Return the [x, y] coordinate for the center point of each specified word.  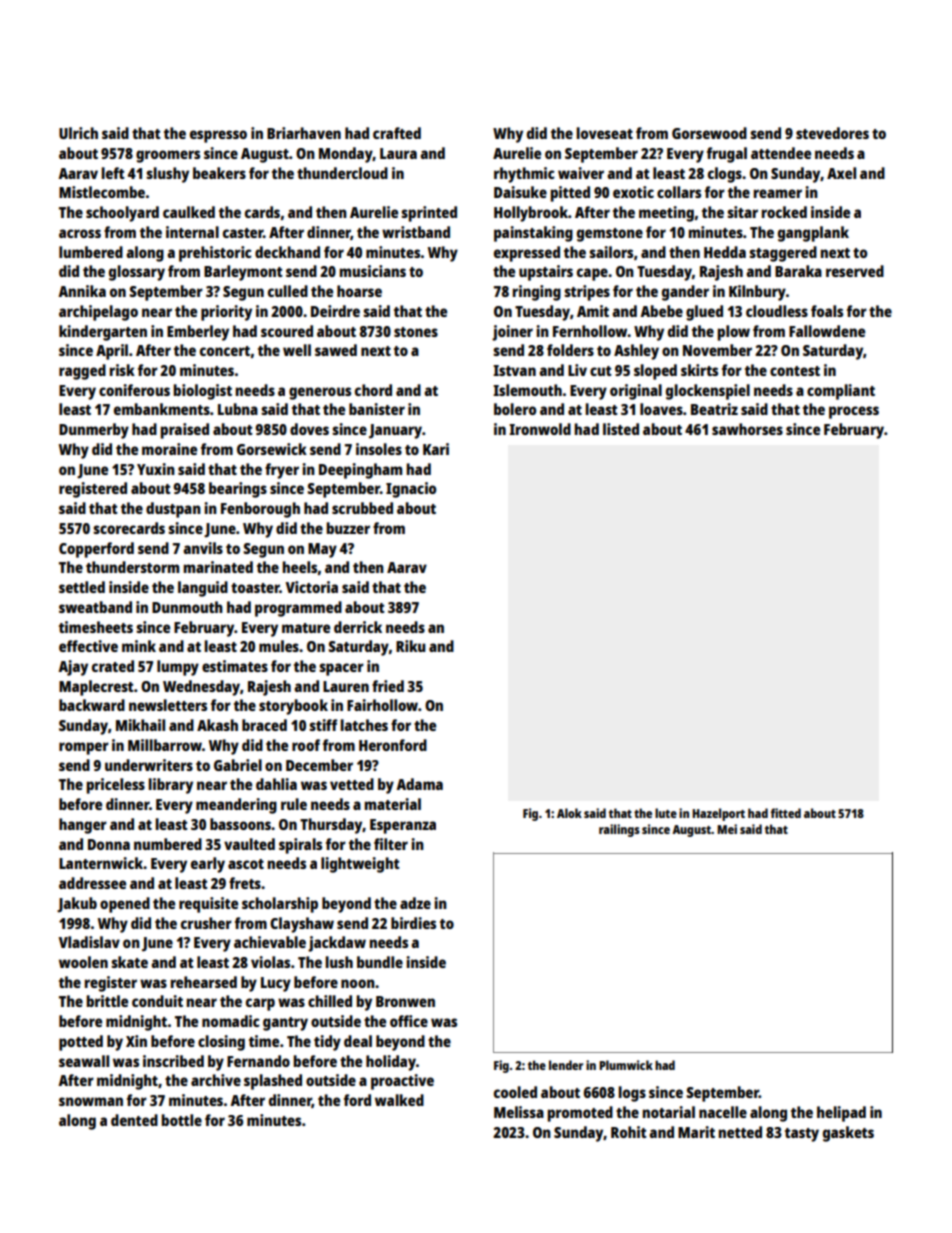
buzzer [348, 528]
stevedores [832, 133]
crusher [206, 923]
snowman [91, 1101]
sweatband [95, 607]
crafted [397, 133]
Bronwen [405, 1001]
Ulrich [78, 133]
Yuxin [156, 469]
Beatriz [714, 409]
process [854, 412]
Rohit [629, 1132]
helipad [841, 1114]
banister [377, 409]
